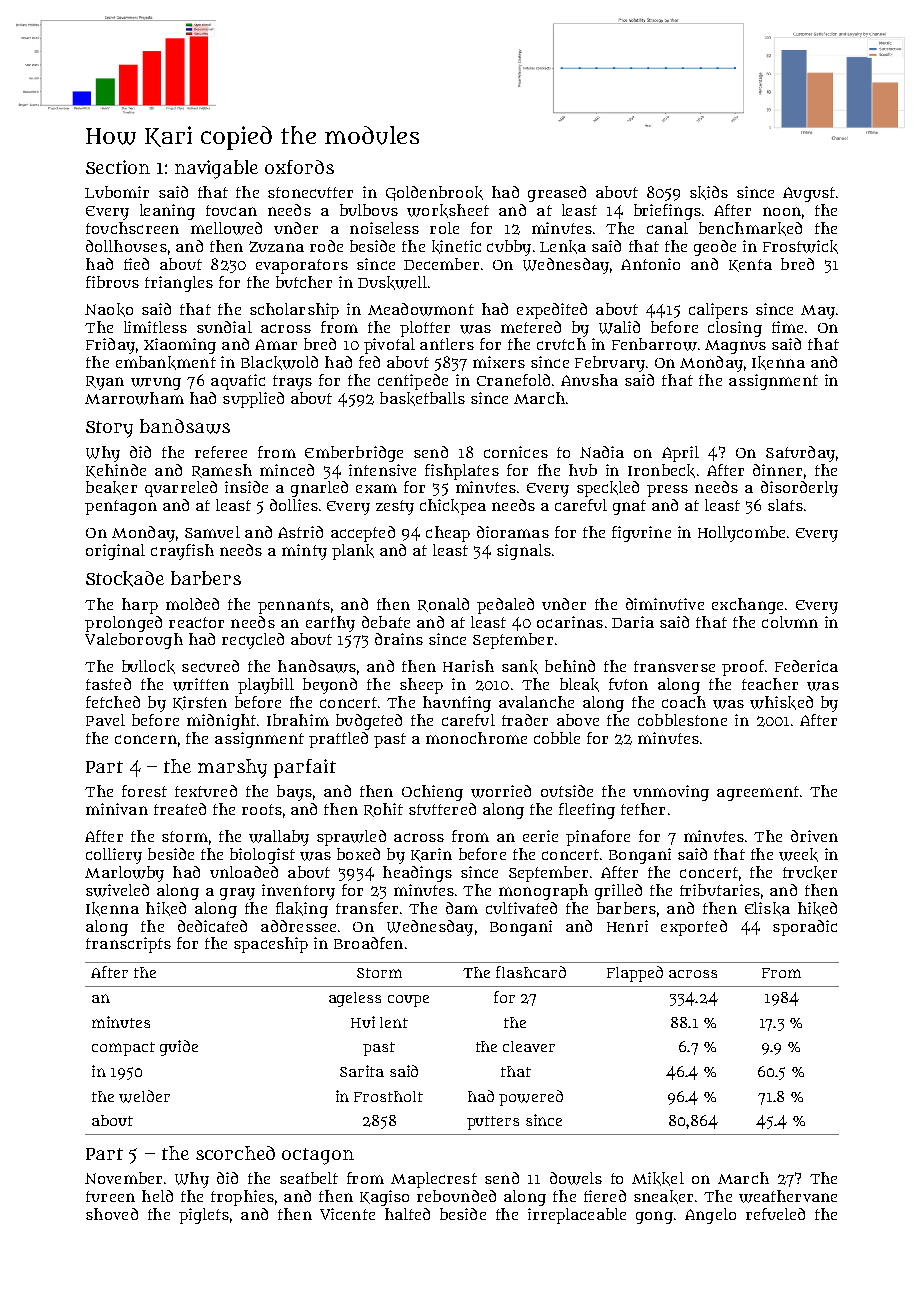 This document has width=924, height=1308. What do you see at coordinates (709, 193) in the document?
I see `skids` at bounding box center [709, 193].
